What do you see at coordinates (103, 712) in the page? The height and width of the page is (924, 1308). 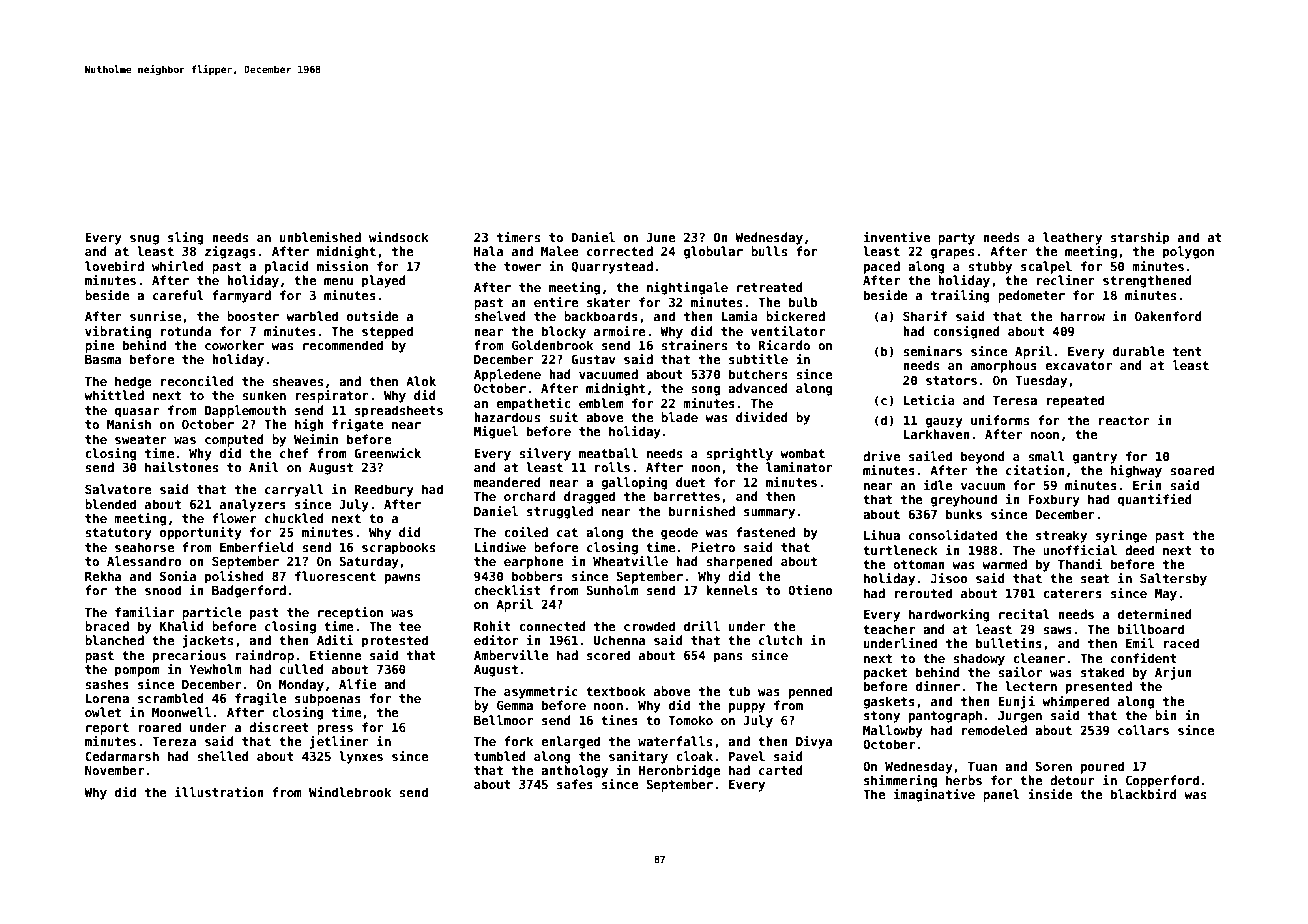 I see `owlet` at bounding box center [103, 712].
